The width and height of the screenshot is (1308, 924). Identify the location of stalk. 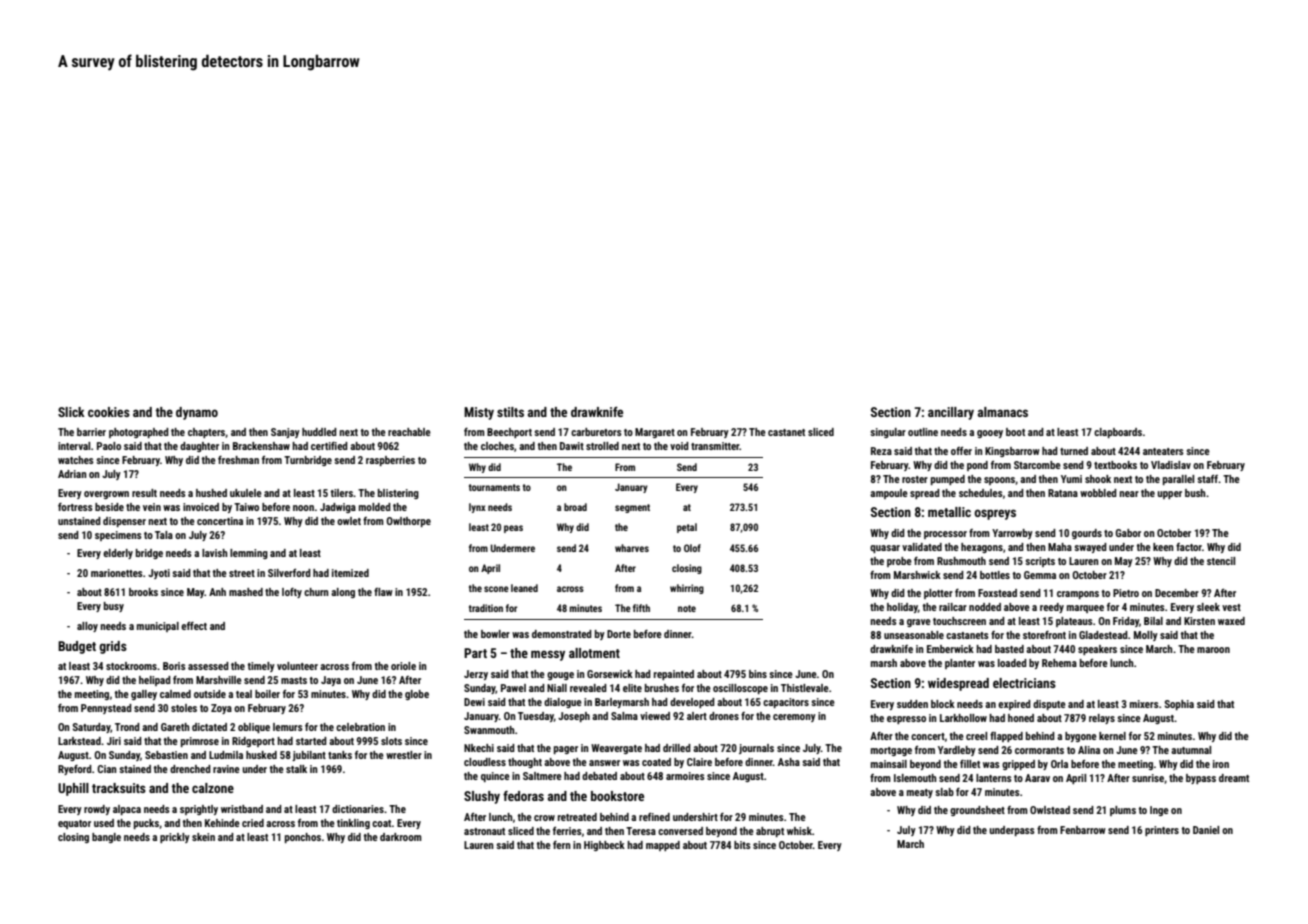
(296, 769).
